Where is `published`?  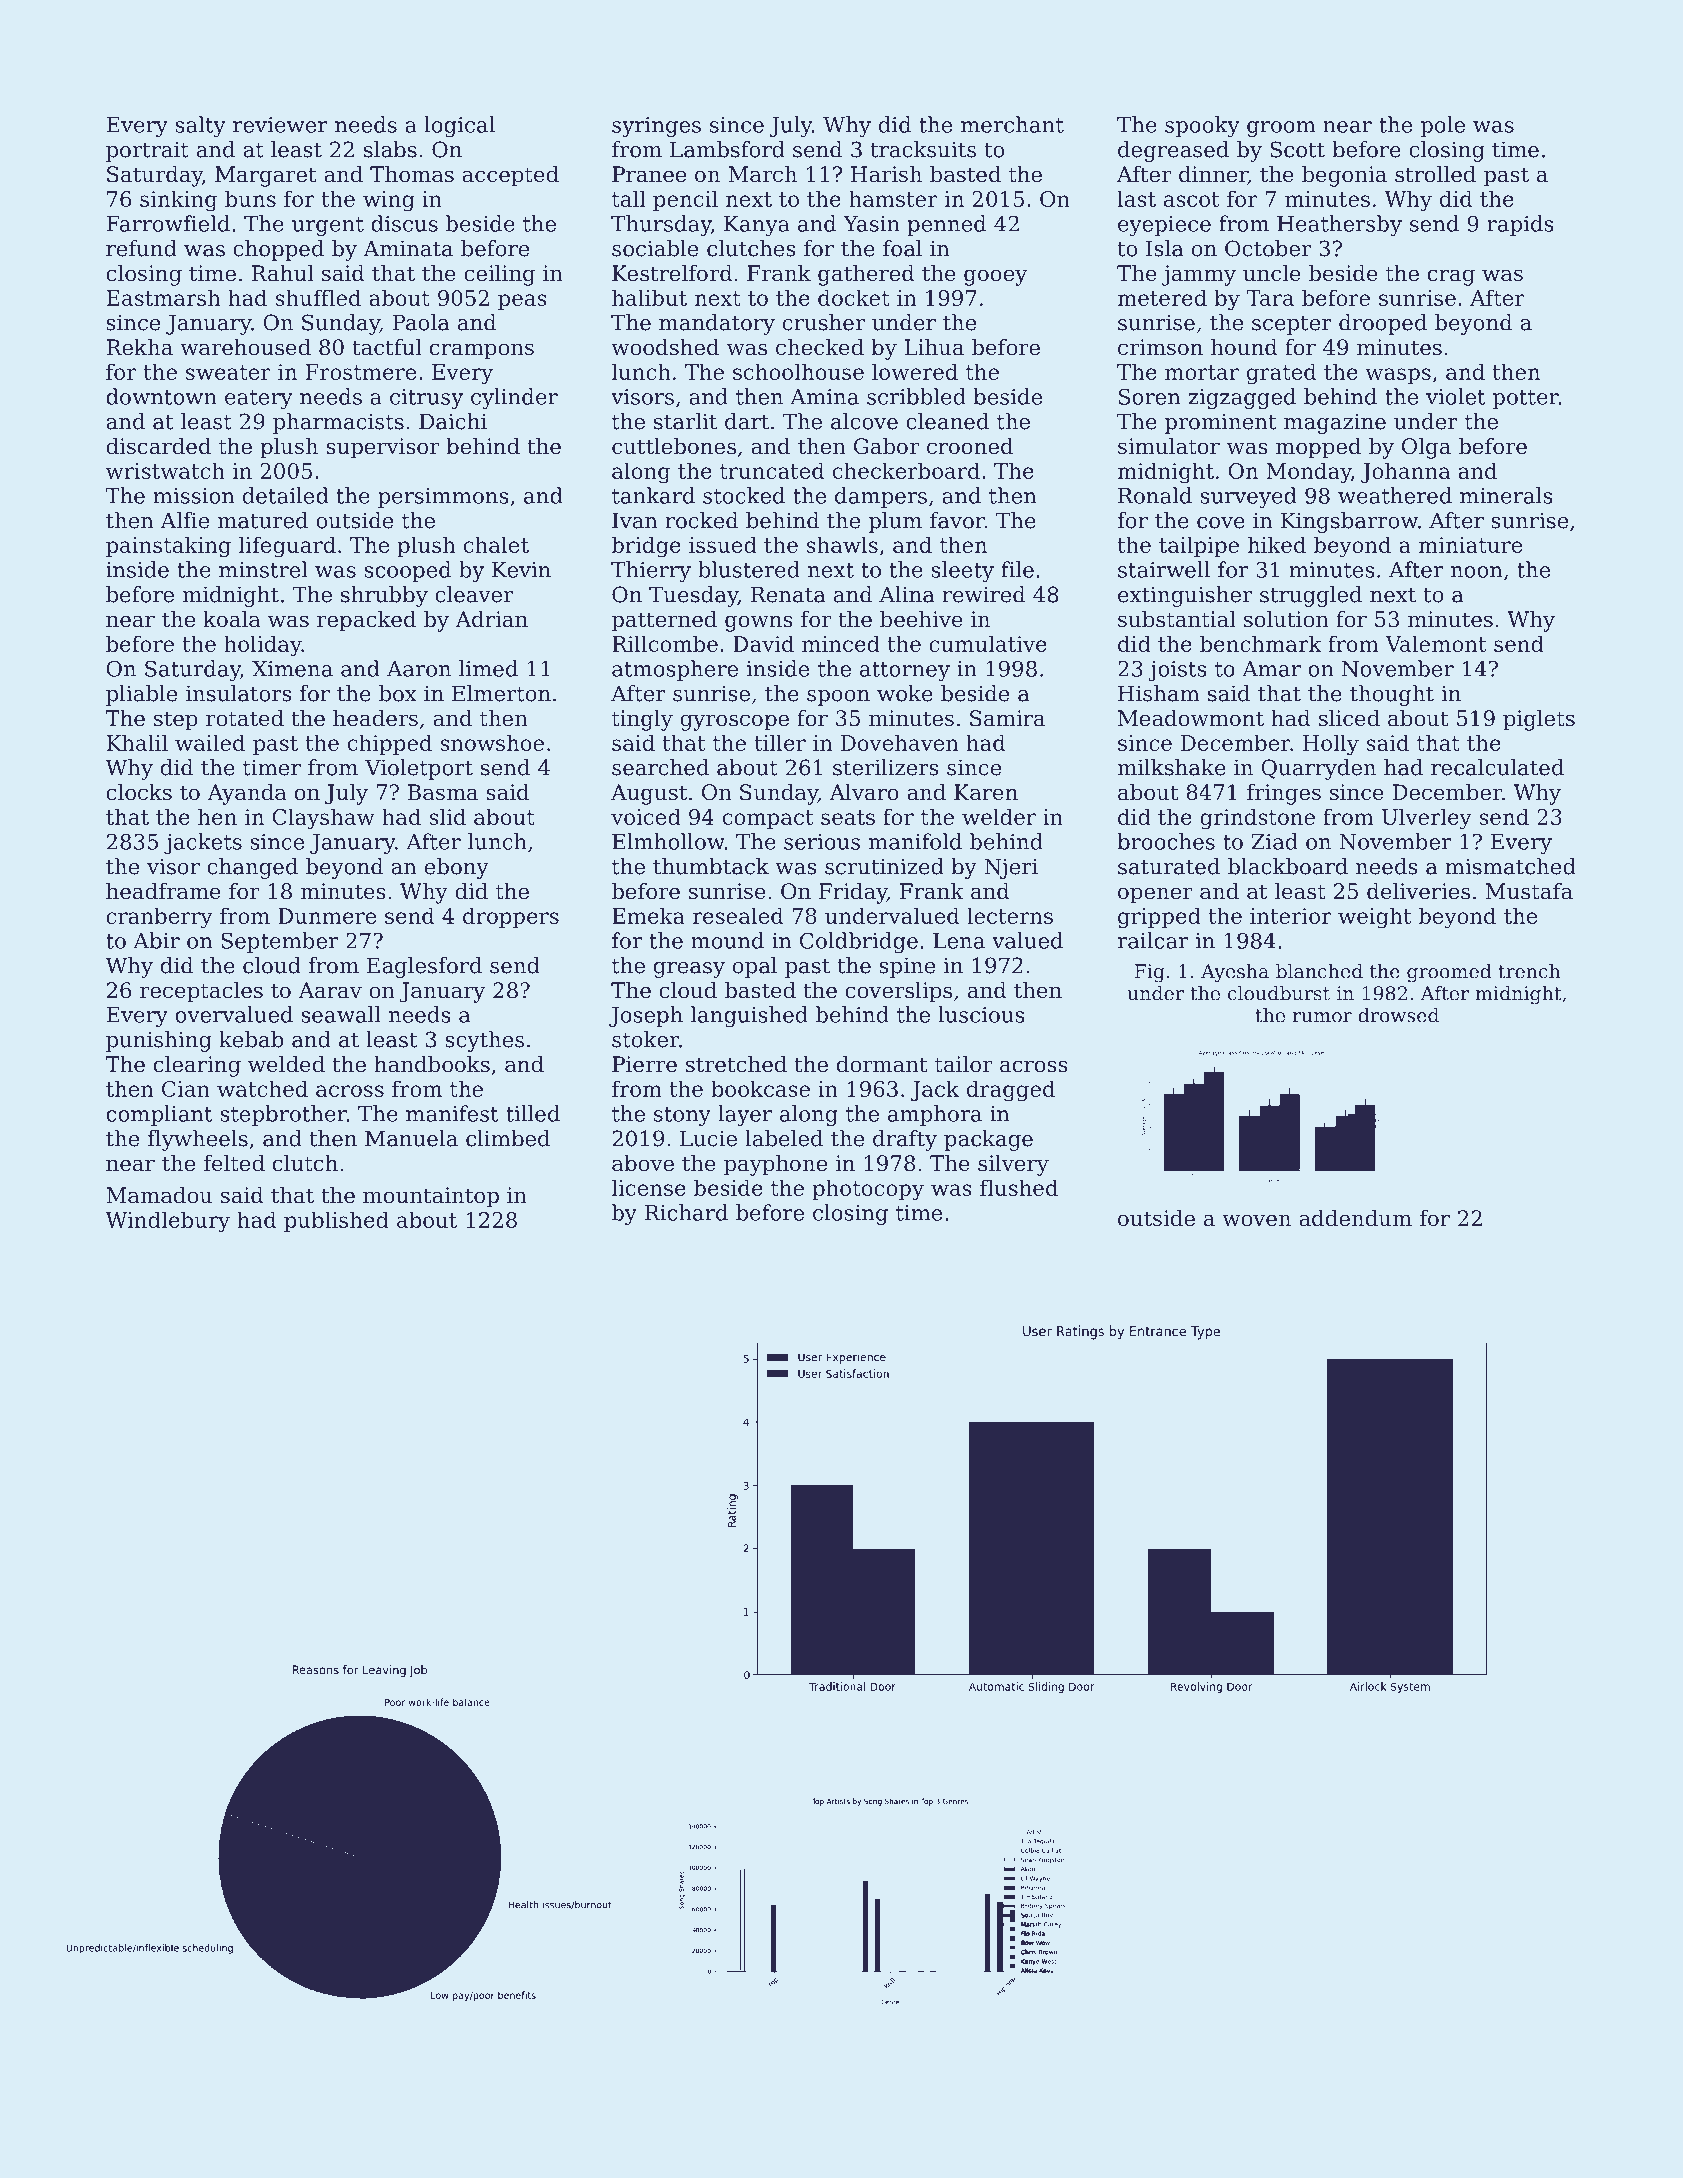
published is located at coordinates (336, 1221).
